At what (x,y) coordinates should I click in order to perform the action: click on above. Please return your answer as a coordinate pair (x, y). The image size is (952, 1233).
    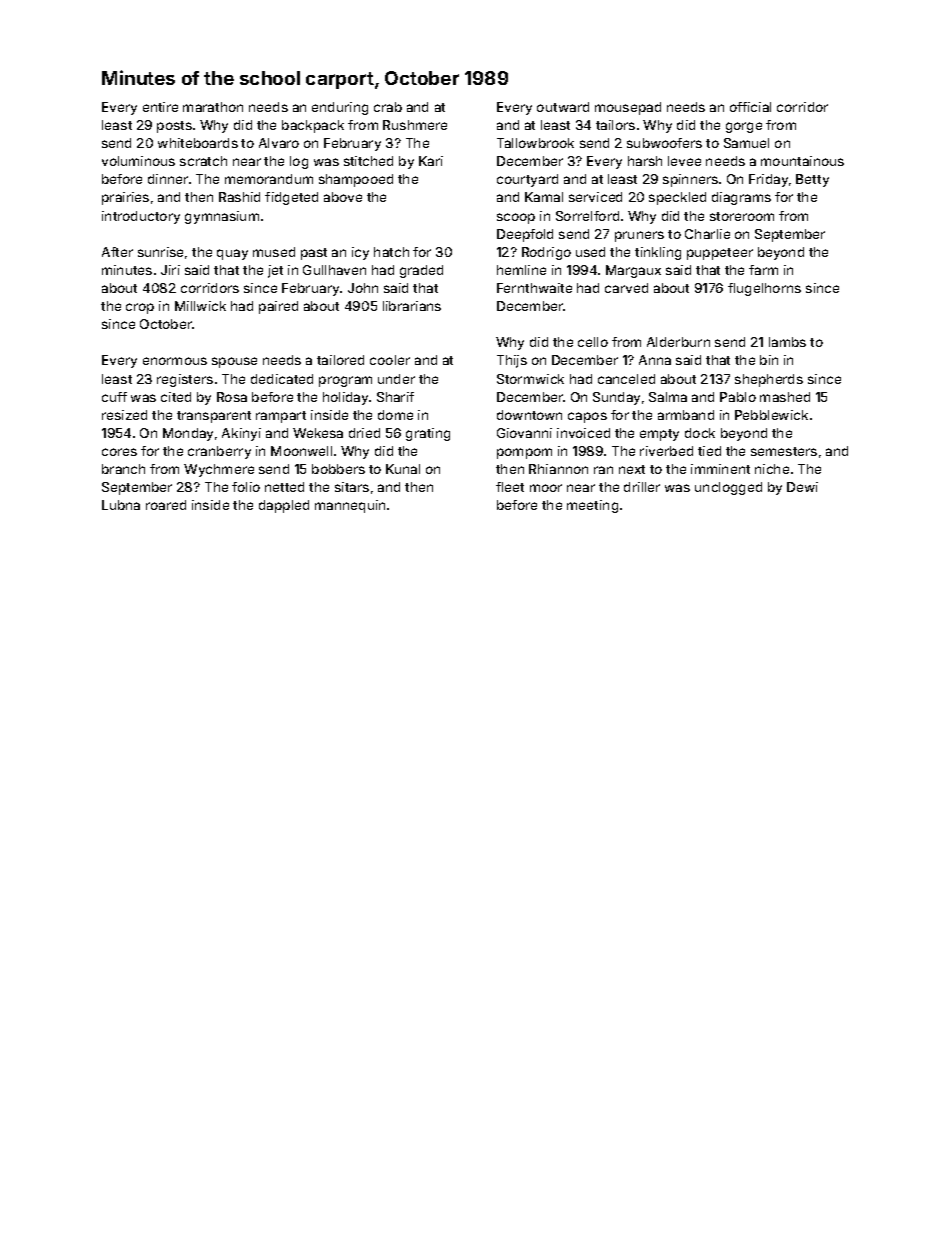
    Looking at the image, I should click on (343, 197).
